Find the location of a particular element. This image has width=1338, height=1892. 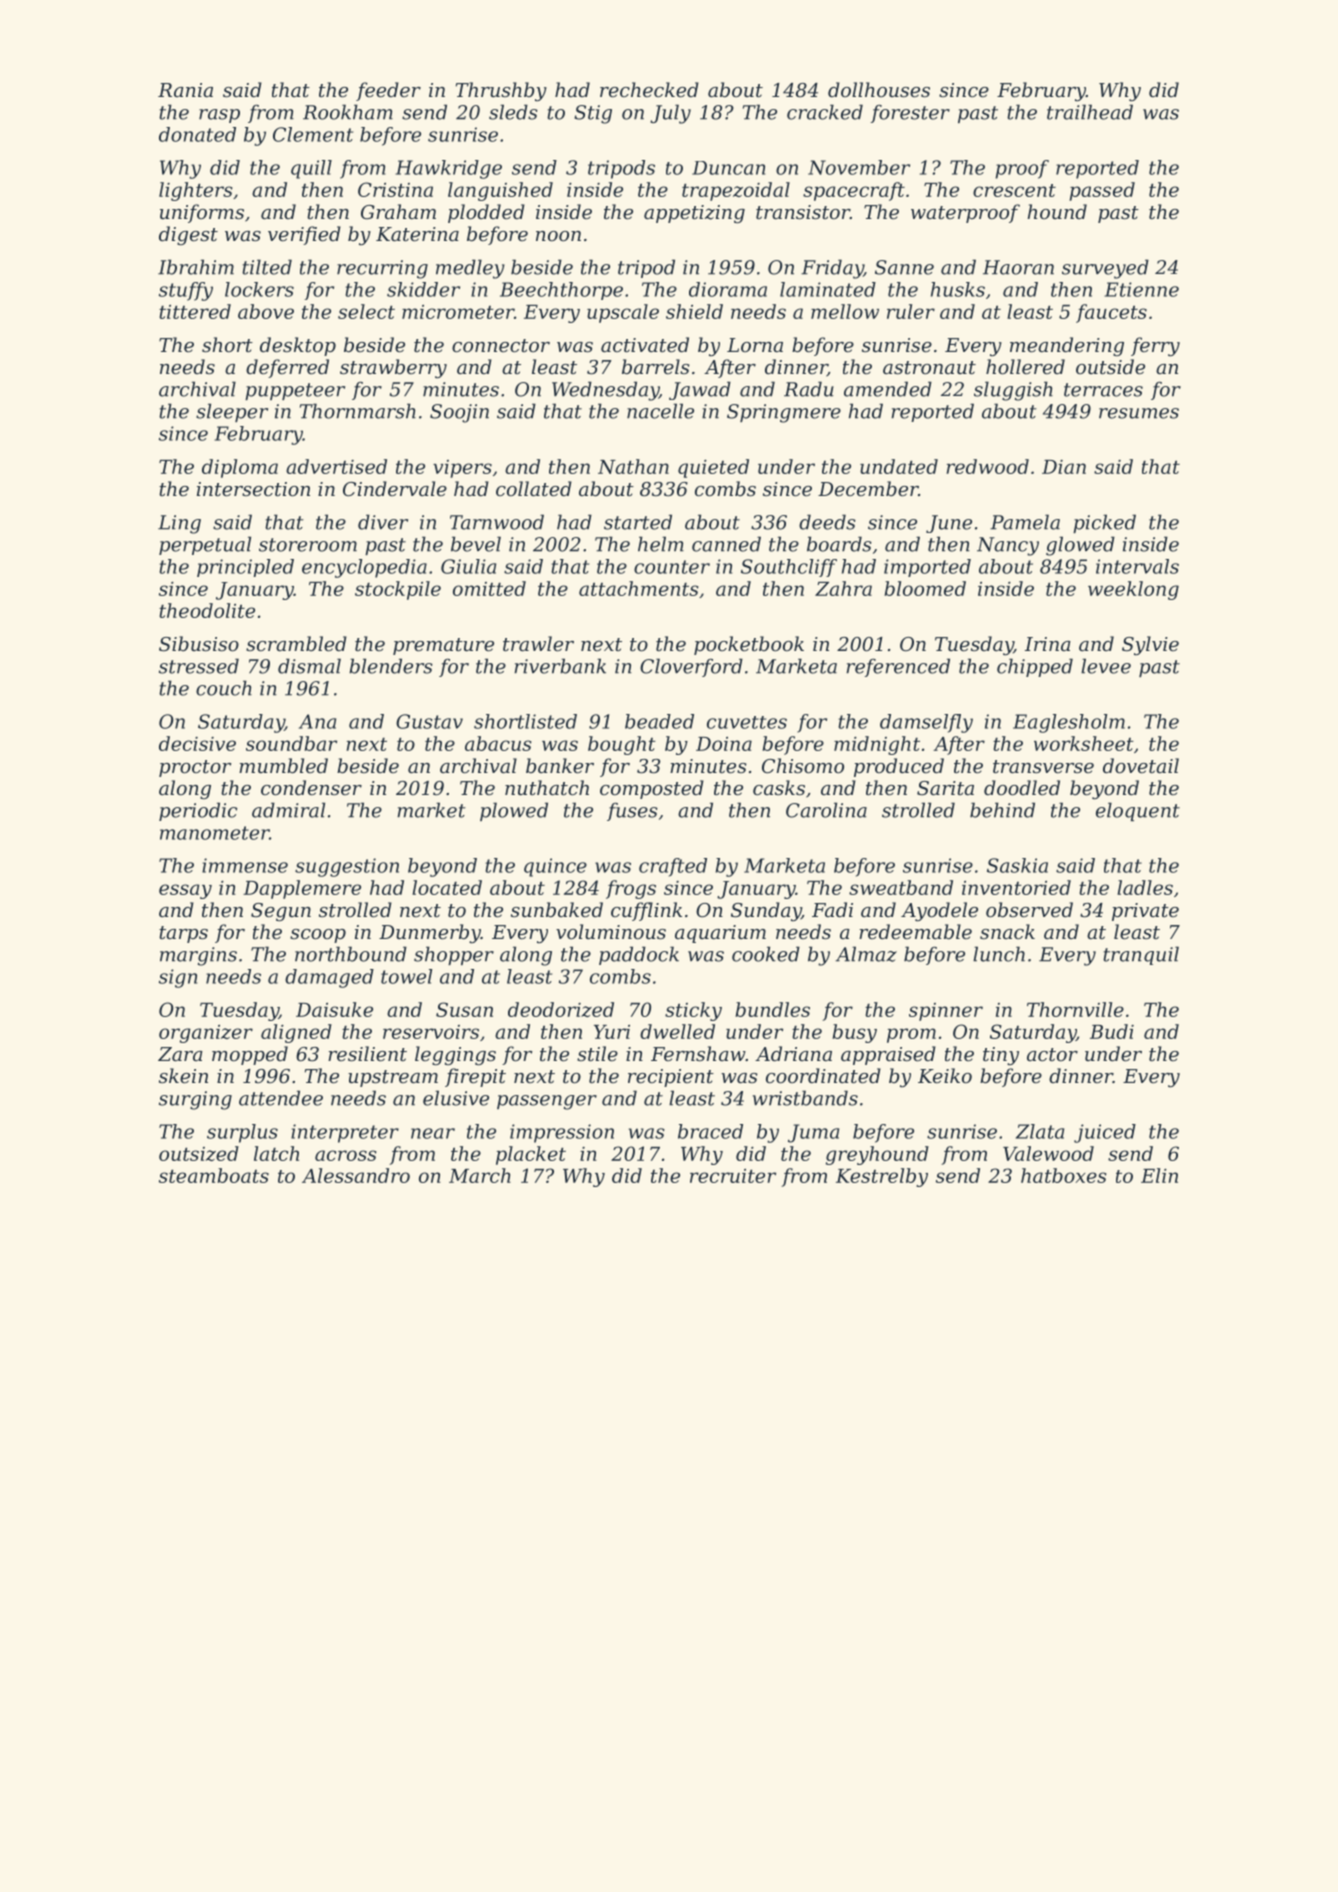

Kestrelby is located at coordinates (882, 1177).
